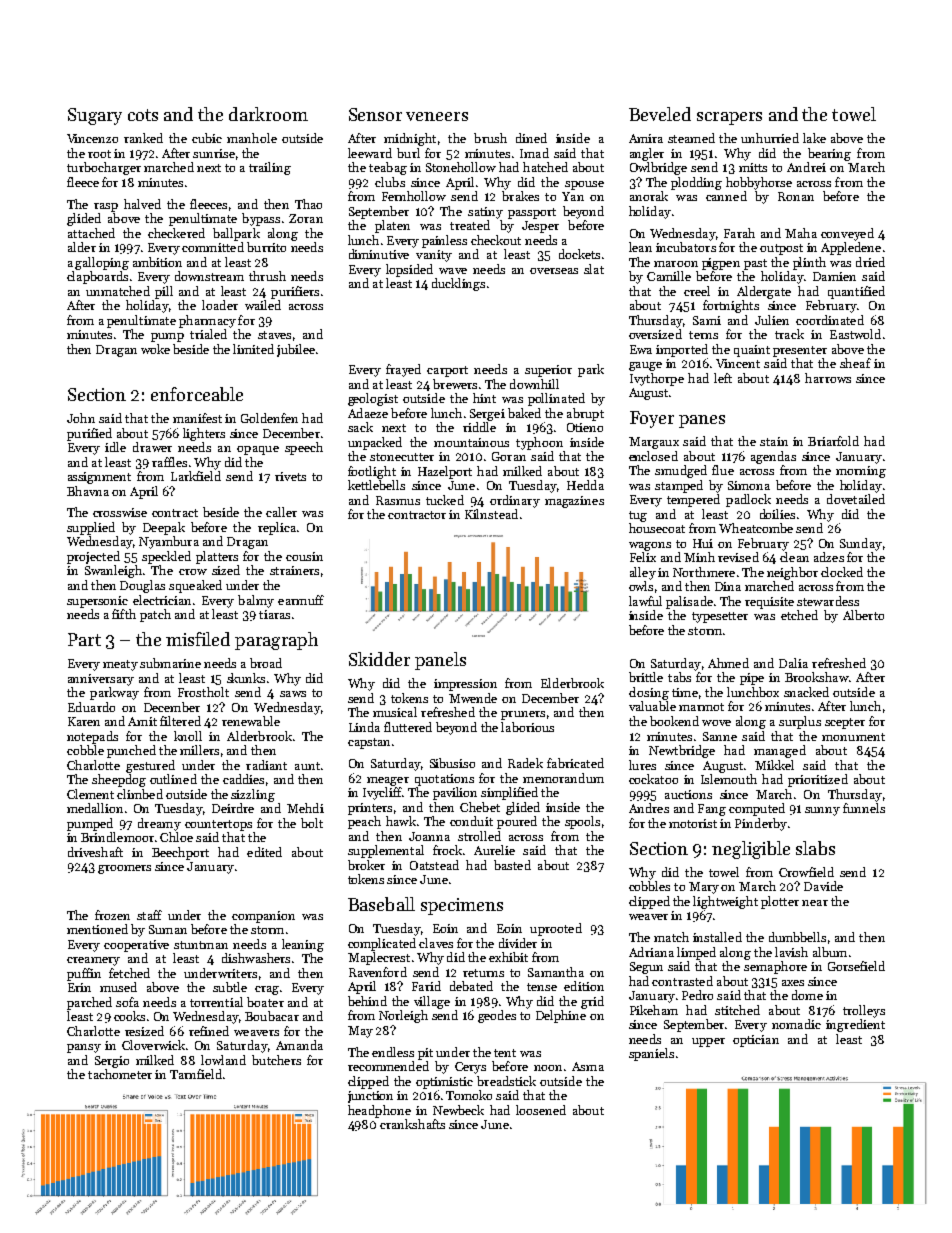  Describe the element at coordinates (266, 663) in the document. I see `broad` at that location.
